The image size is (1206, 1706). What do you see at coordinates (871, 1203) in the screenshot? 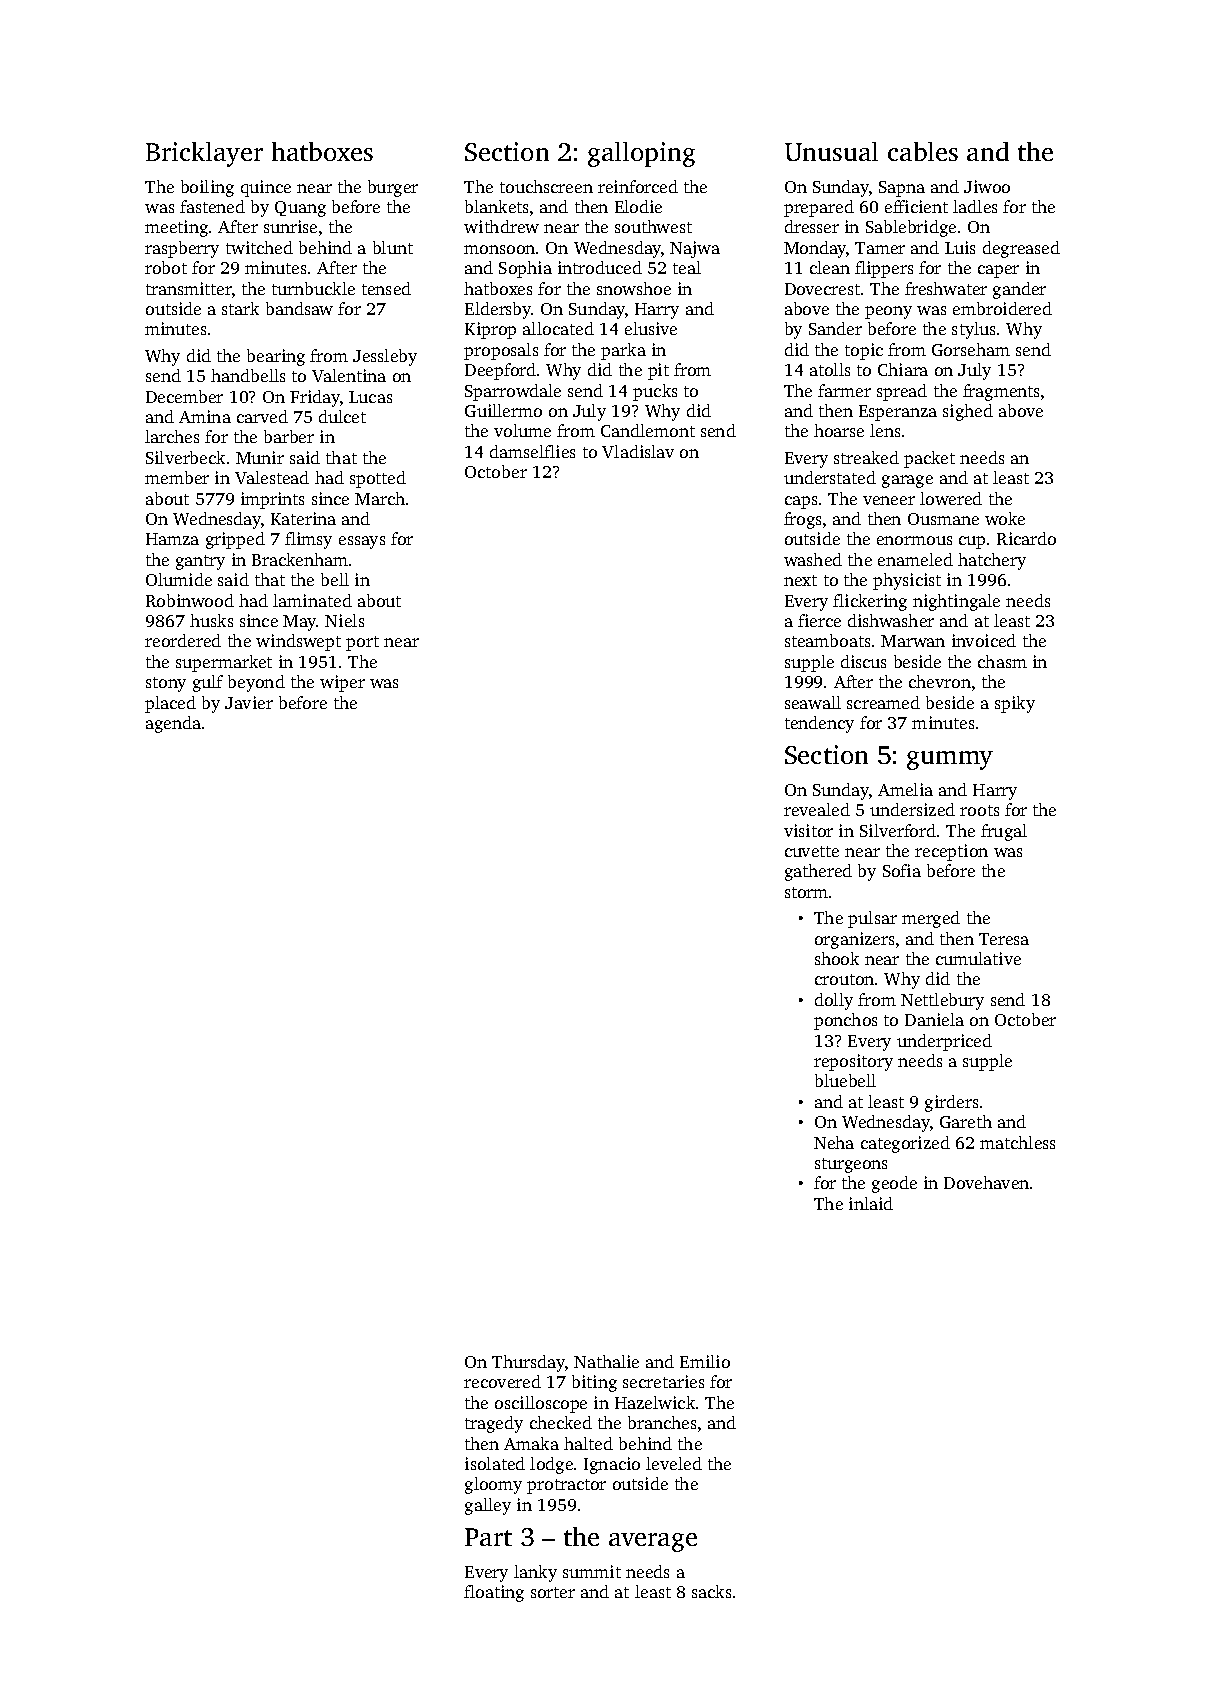
I see `inlaid` at bounding box center [871, 1203].
